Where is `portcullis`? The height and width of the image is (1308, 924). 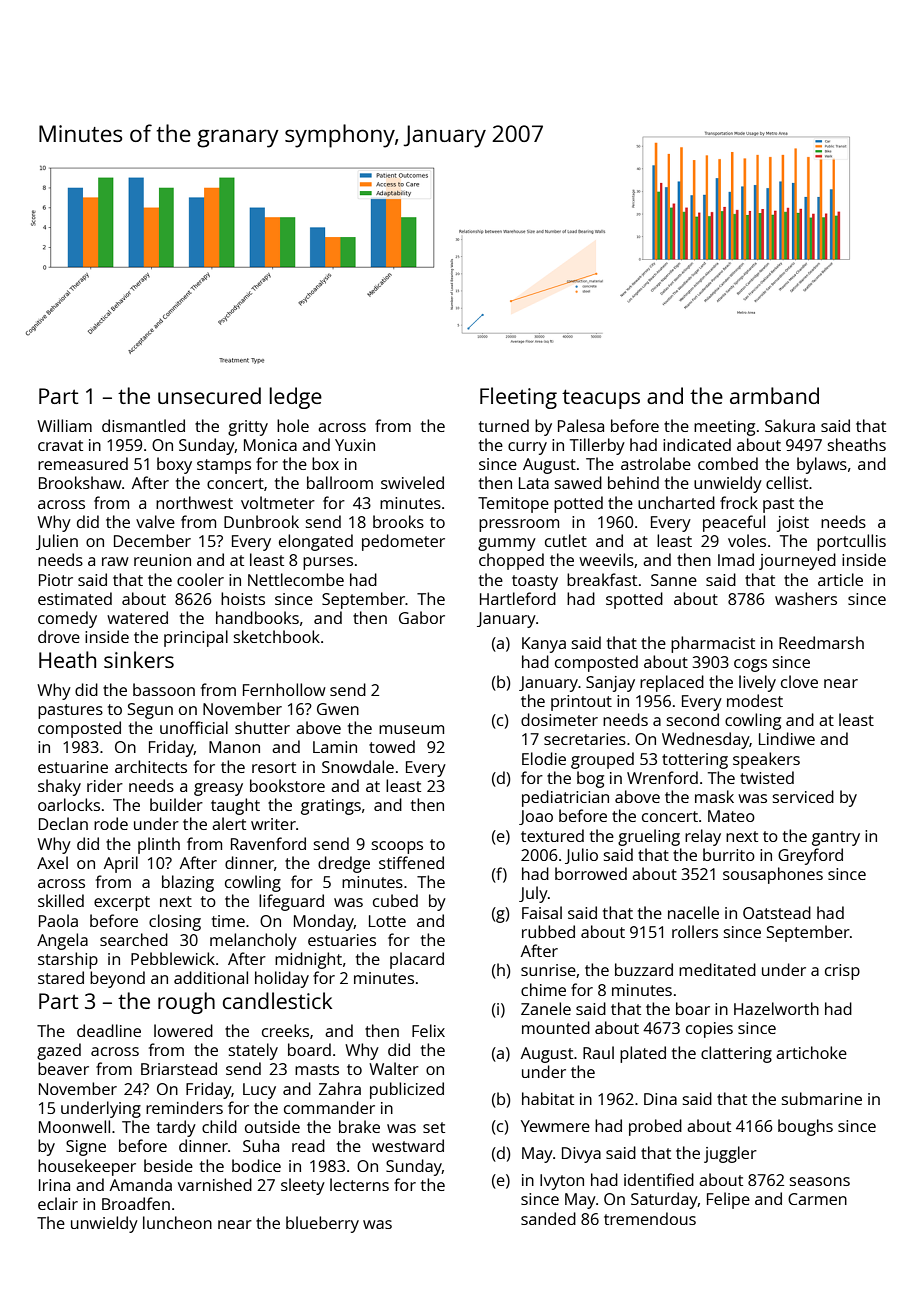 portcullis is located at coordinates (851, 542).
